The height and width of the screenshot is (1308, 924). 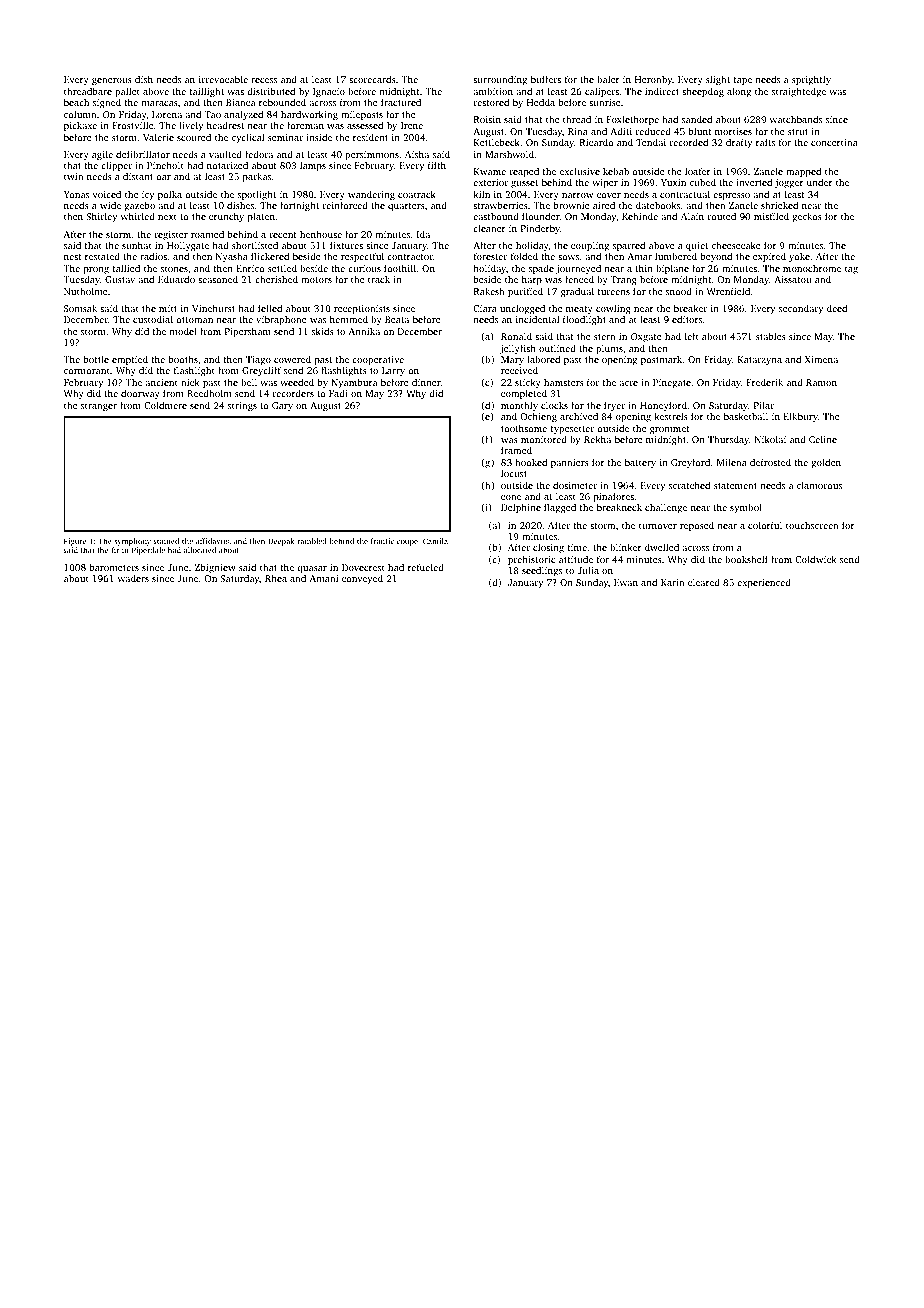 What do you see at coordinates (771, 216) in the screenshot?
I see `misfiled` at bounding box center [771, 216].
